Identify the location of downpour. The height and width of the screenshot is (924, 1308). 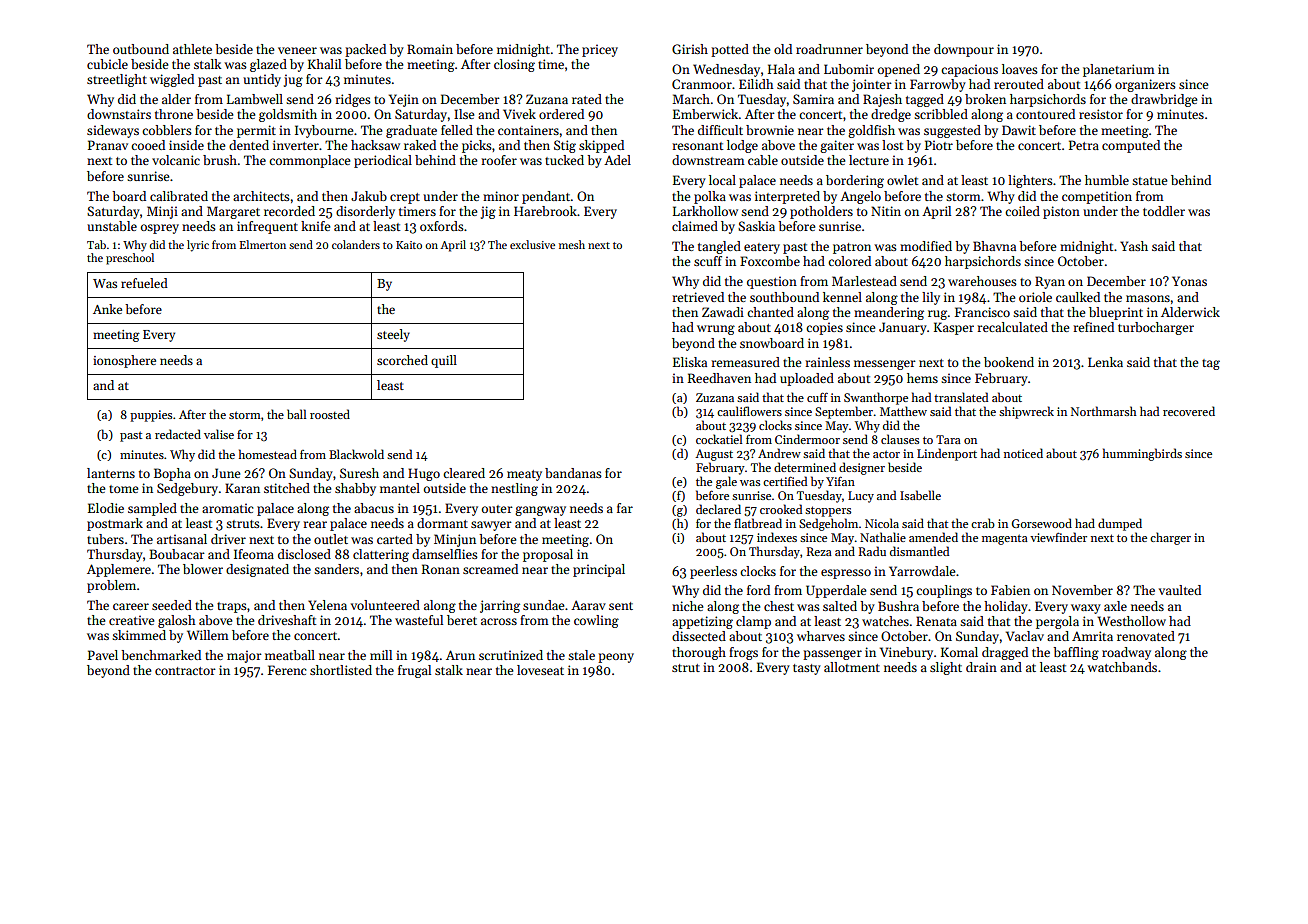
(964, 50).
